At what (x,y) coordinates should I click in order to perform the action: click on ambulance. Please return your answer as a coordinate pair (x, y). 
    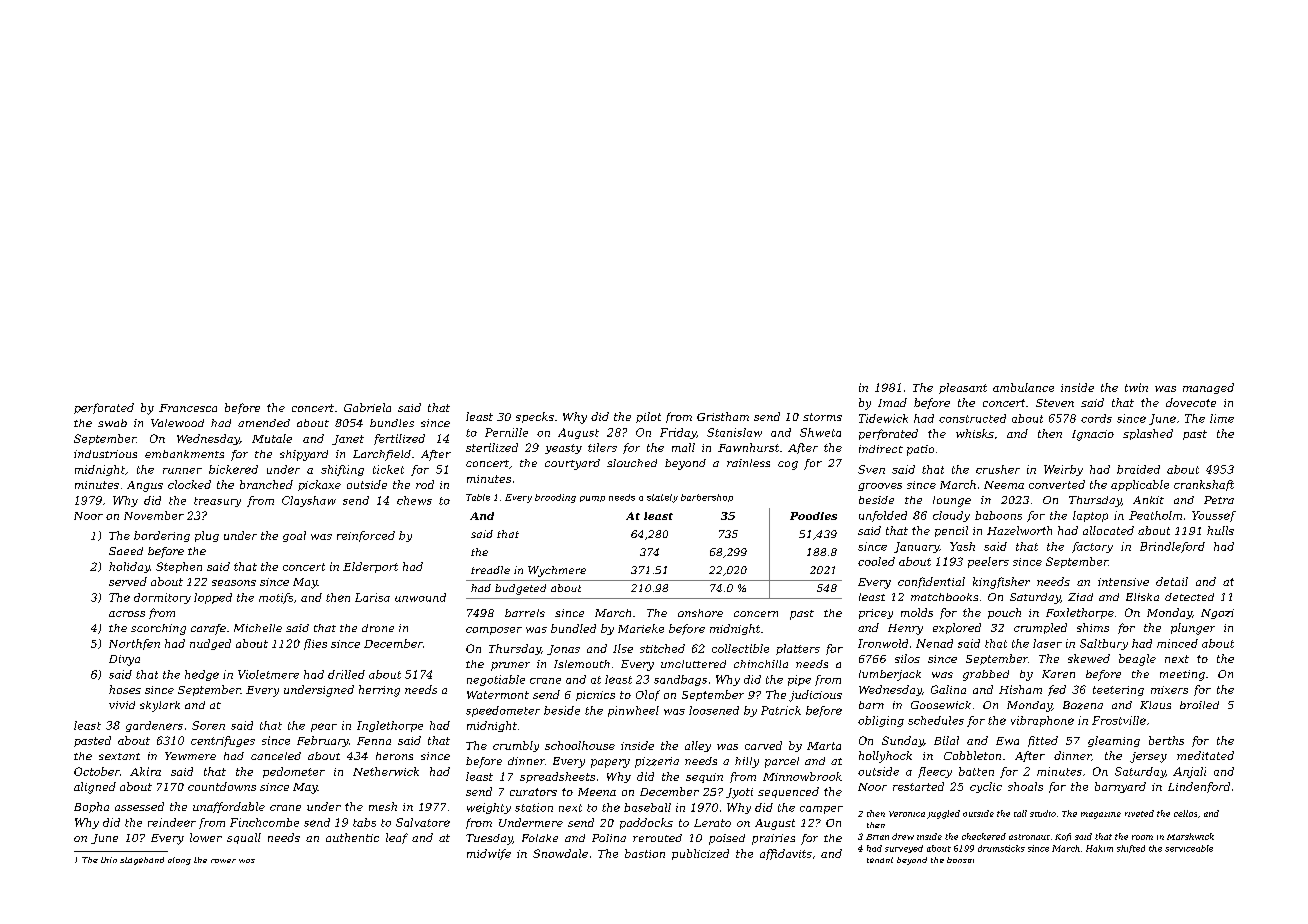
    Looking at the image, I should click on (1023, 387).
